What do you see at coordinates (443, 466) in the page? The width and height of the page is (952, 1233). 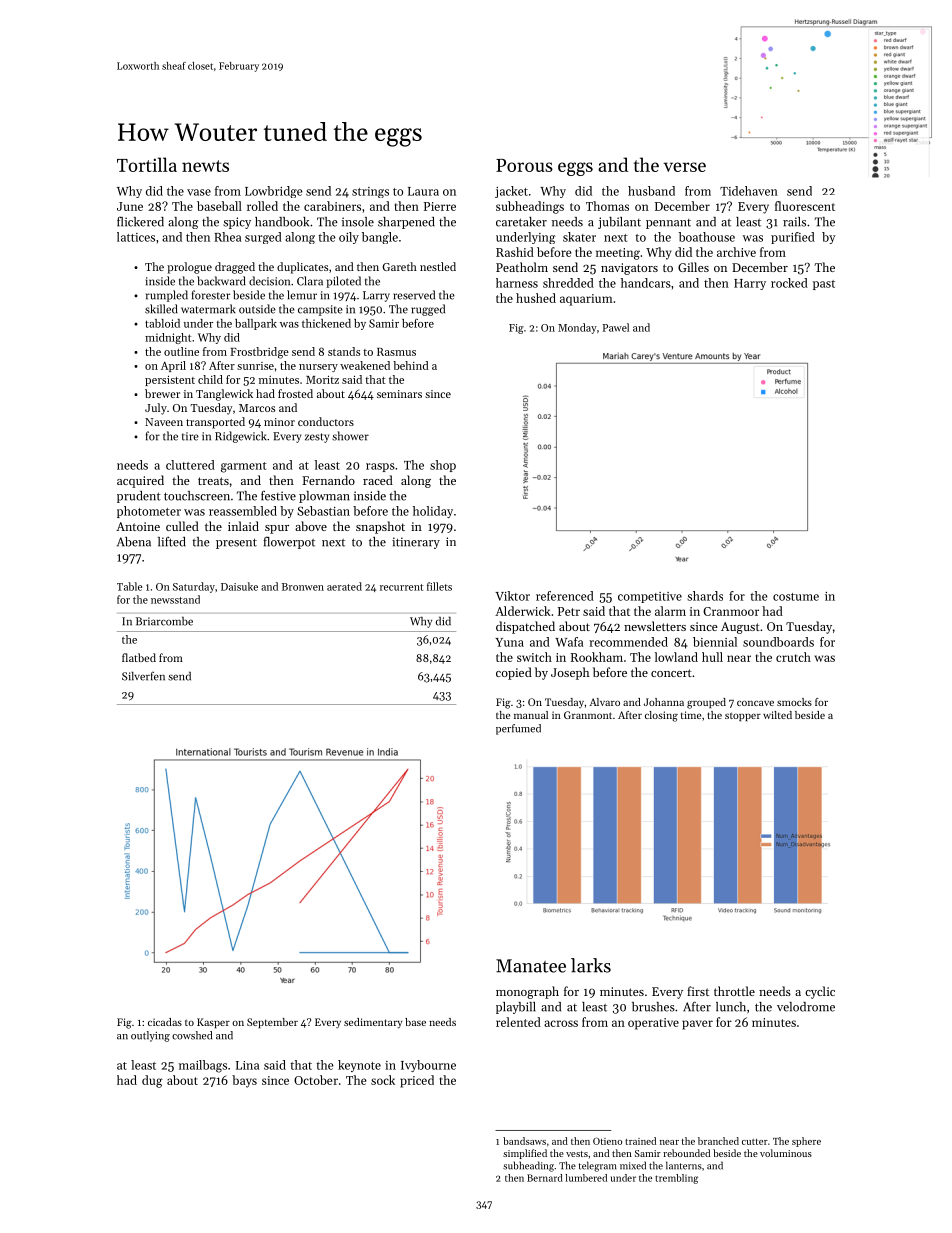 I see `shop` at bounding box center [443, 466].
